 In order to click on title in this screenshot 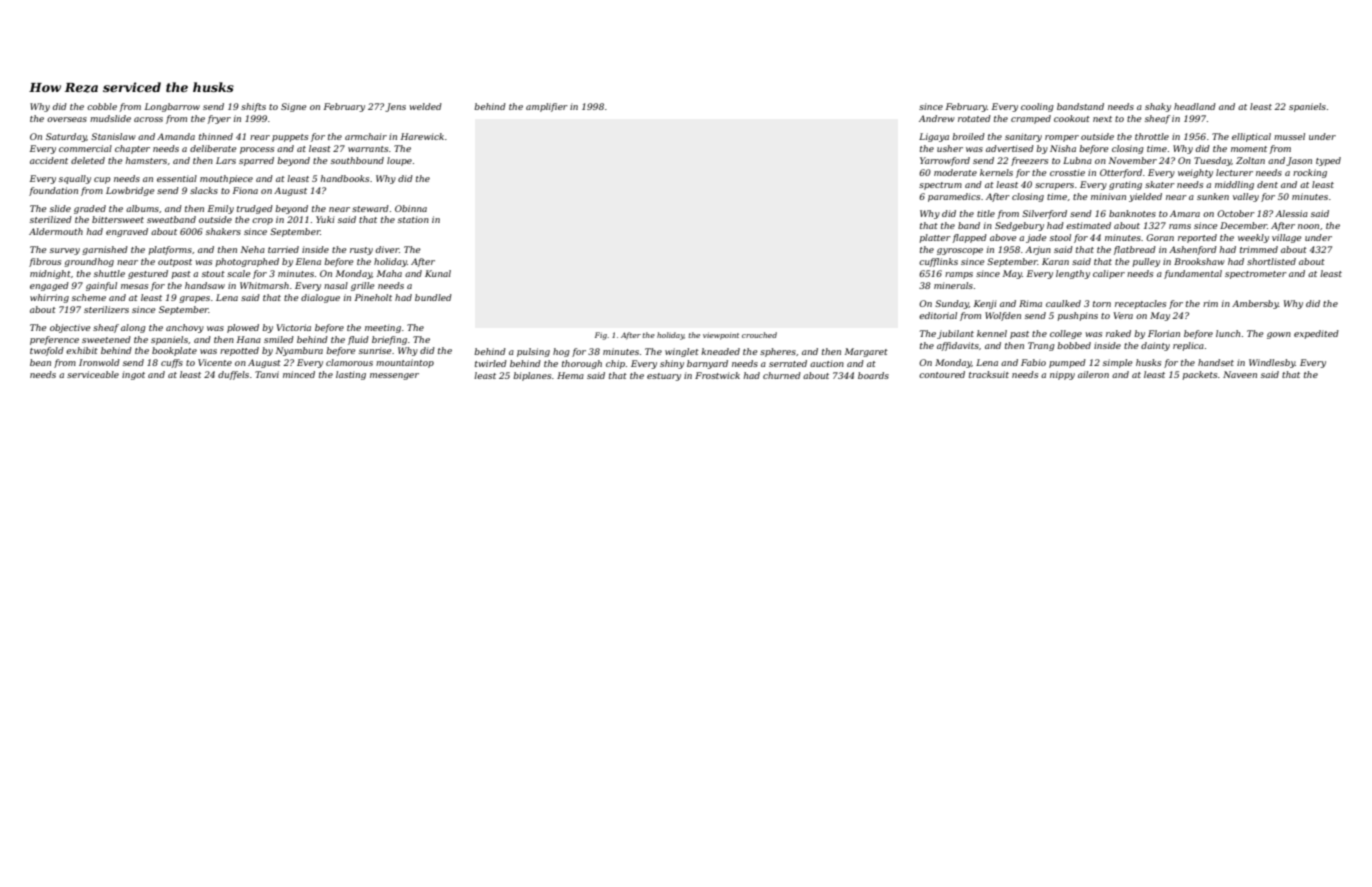, I will do `click(986, 213)`.
